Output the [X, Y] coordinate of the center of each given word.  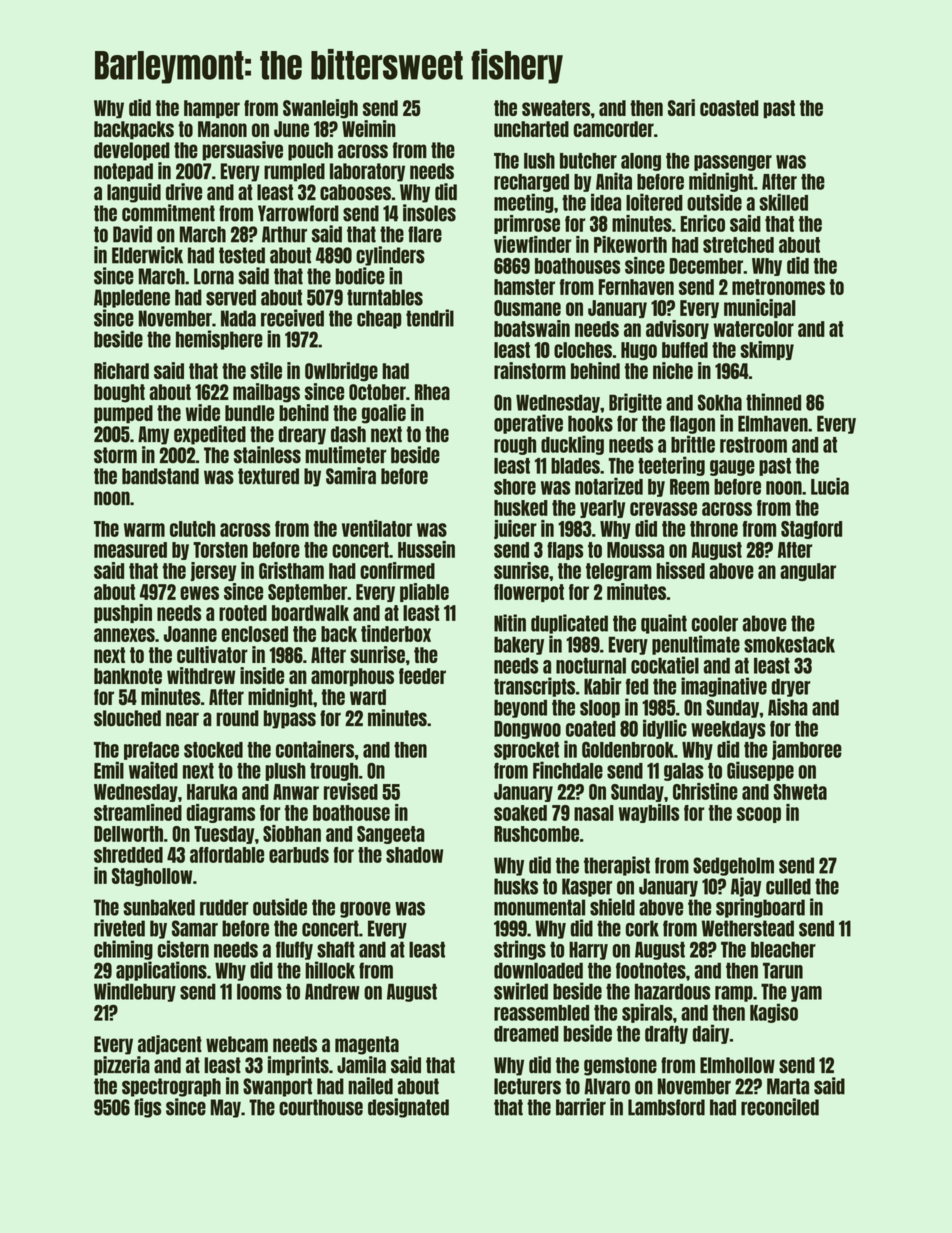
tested [242, 255]
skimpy [767, 350]
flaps [565, 551]
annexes [124, 635]
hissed [680, 570]
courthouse [321, 1107]
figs [147, 1108]
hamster [524, 287]
